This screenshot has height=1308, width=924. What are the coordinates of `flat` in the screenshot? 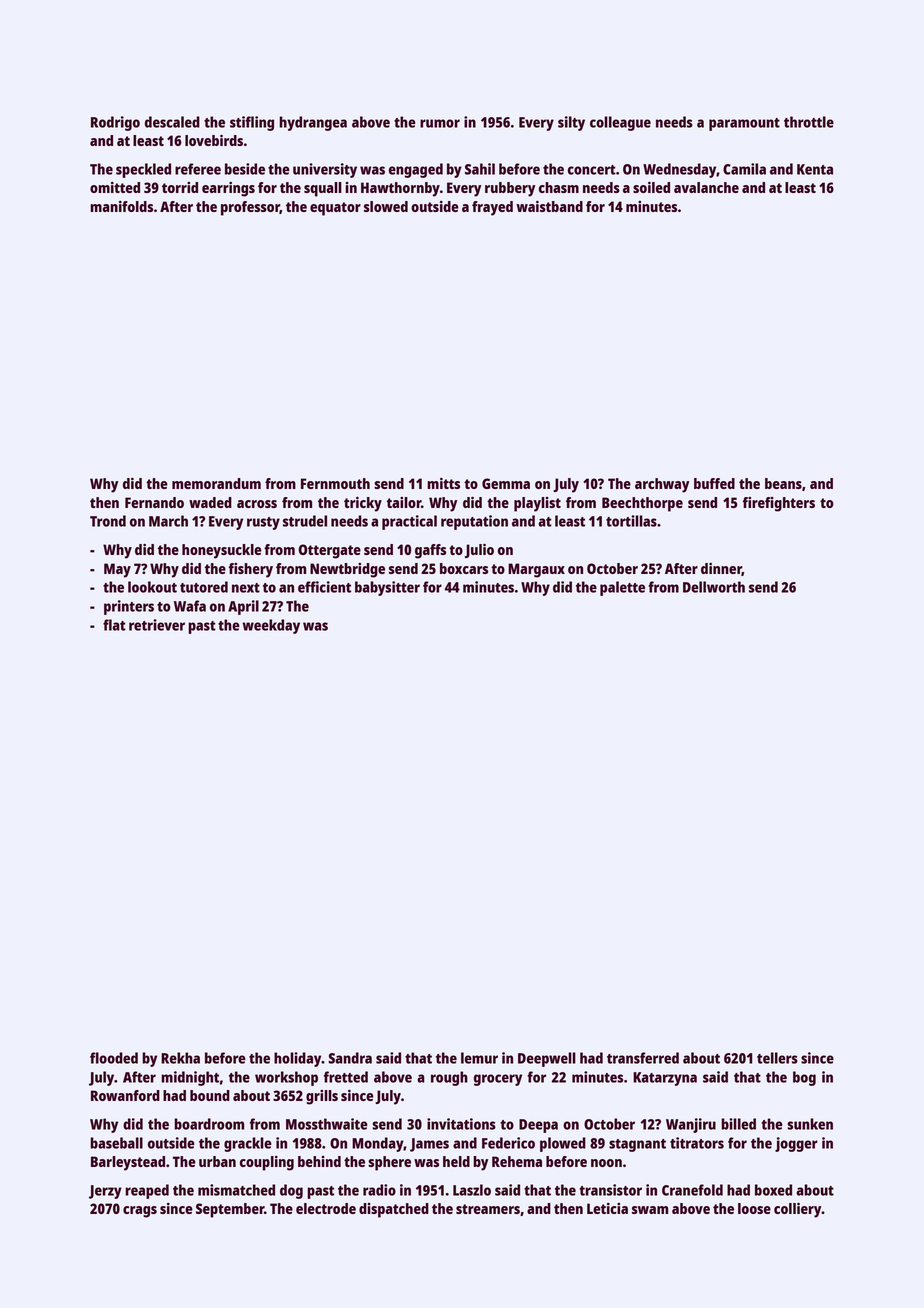 It's located at (114, 625).
